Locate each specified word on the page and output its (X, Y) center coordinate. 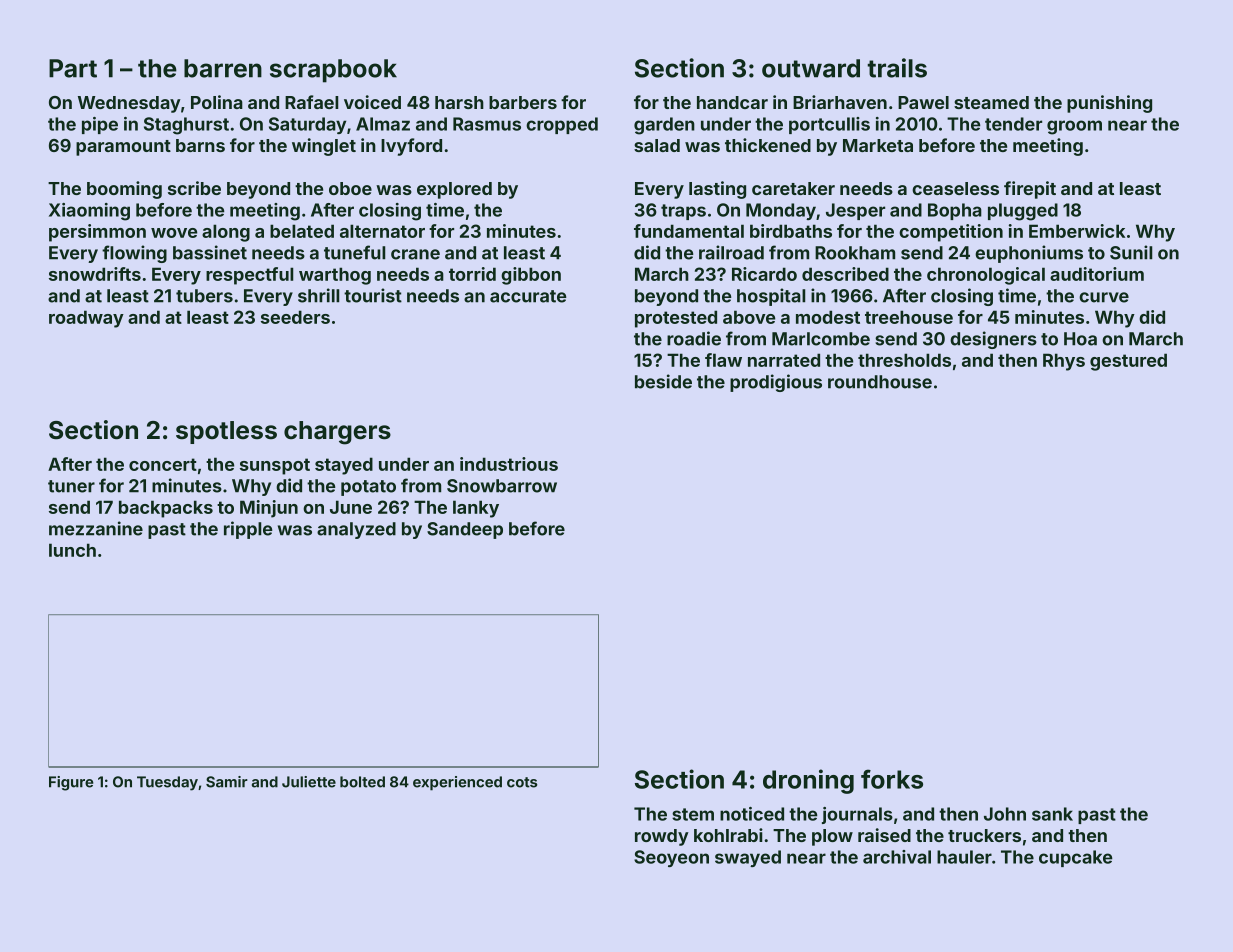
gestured (1128, 362)
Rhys (1064, 362)
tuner (71, 486)
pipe (100, 125)
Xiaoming (89, 212)
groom (1074, 127)
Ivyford (411, 147)
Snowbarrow (502, 486)
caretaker (793, 188)
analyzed (356, 530)
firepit (1030, 190)
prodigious (776, 383)
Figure (71, 783)
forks (892, 779)
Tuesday (167, 783)
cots (522, 782)
